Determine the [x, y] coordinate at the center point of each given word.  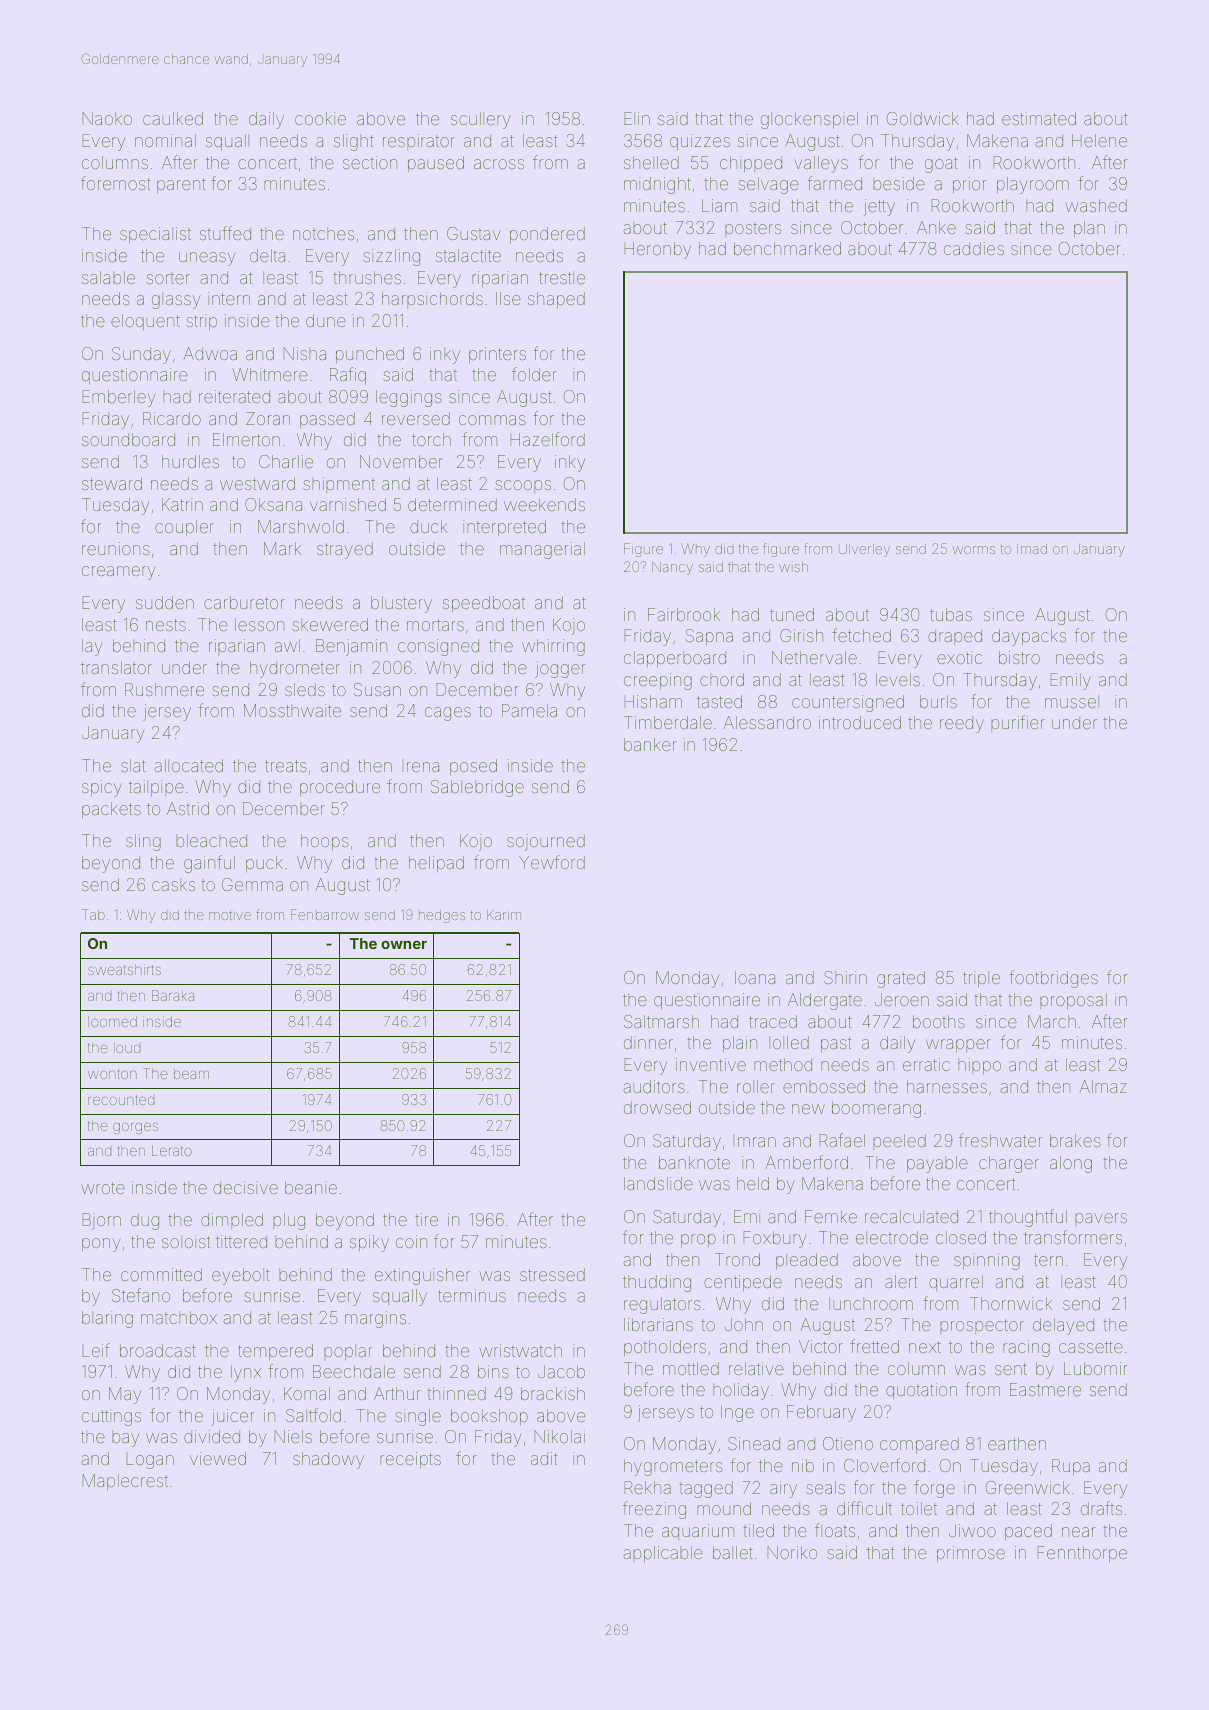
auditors [654, 1086]
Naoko [107, 118]
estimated [1039, 118]
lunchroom [871, 1303]
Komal [307, 1393]
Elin [637, 118]
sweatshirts [124, 969]
